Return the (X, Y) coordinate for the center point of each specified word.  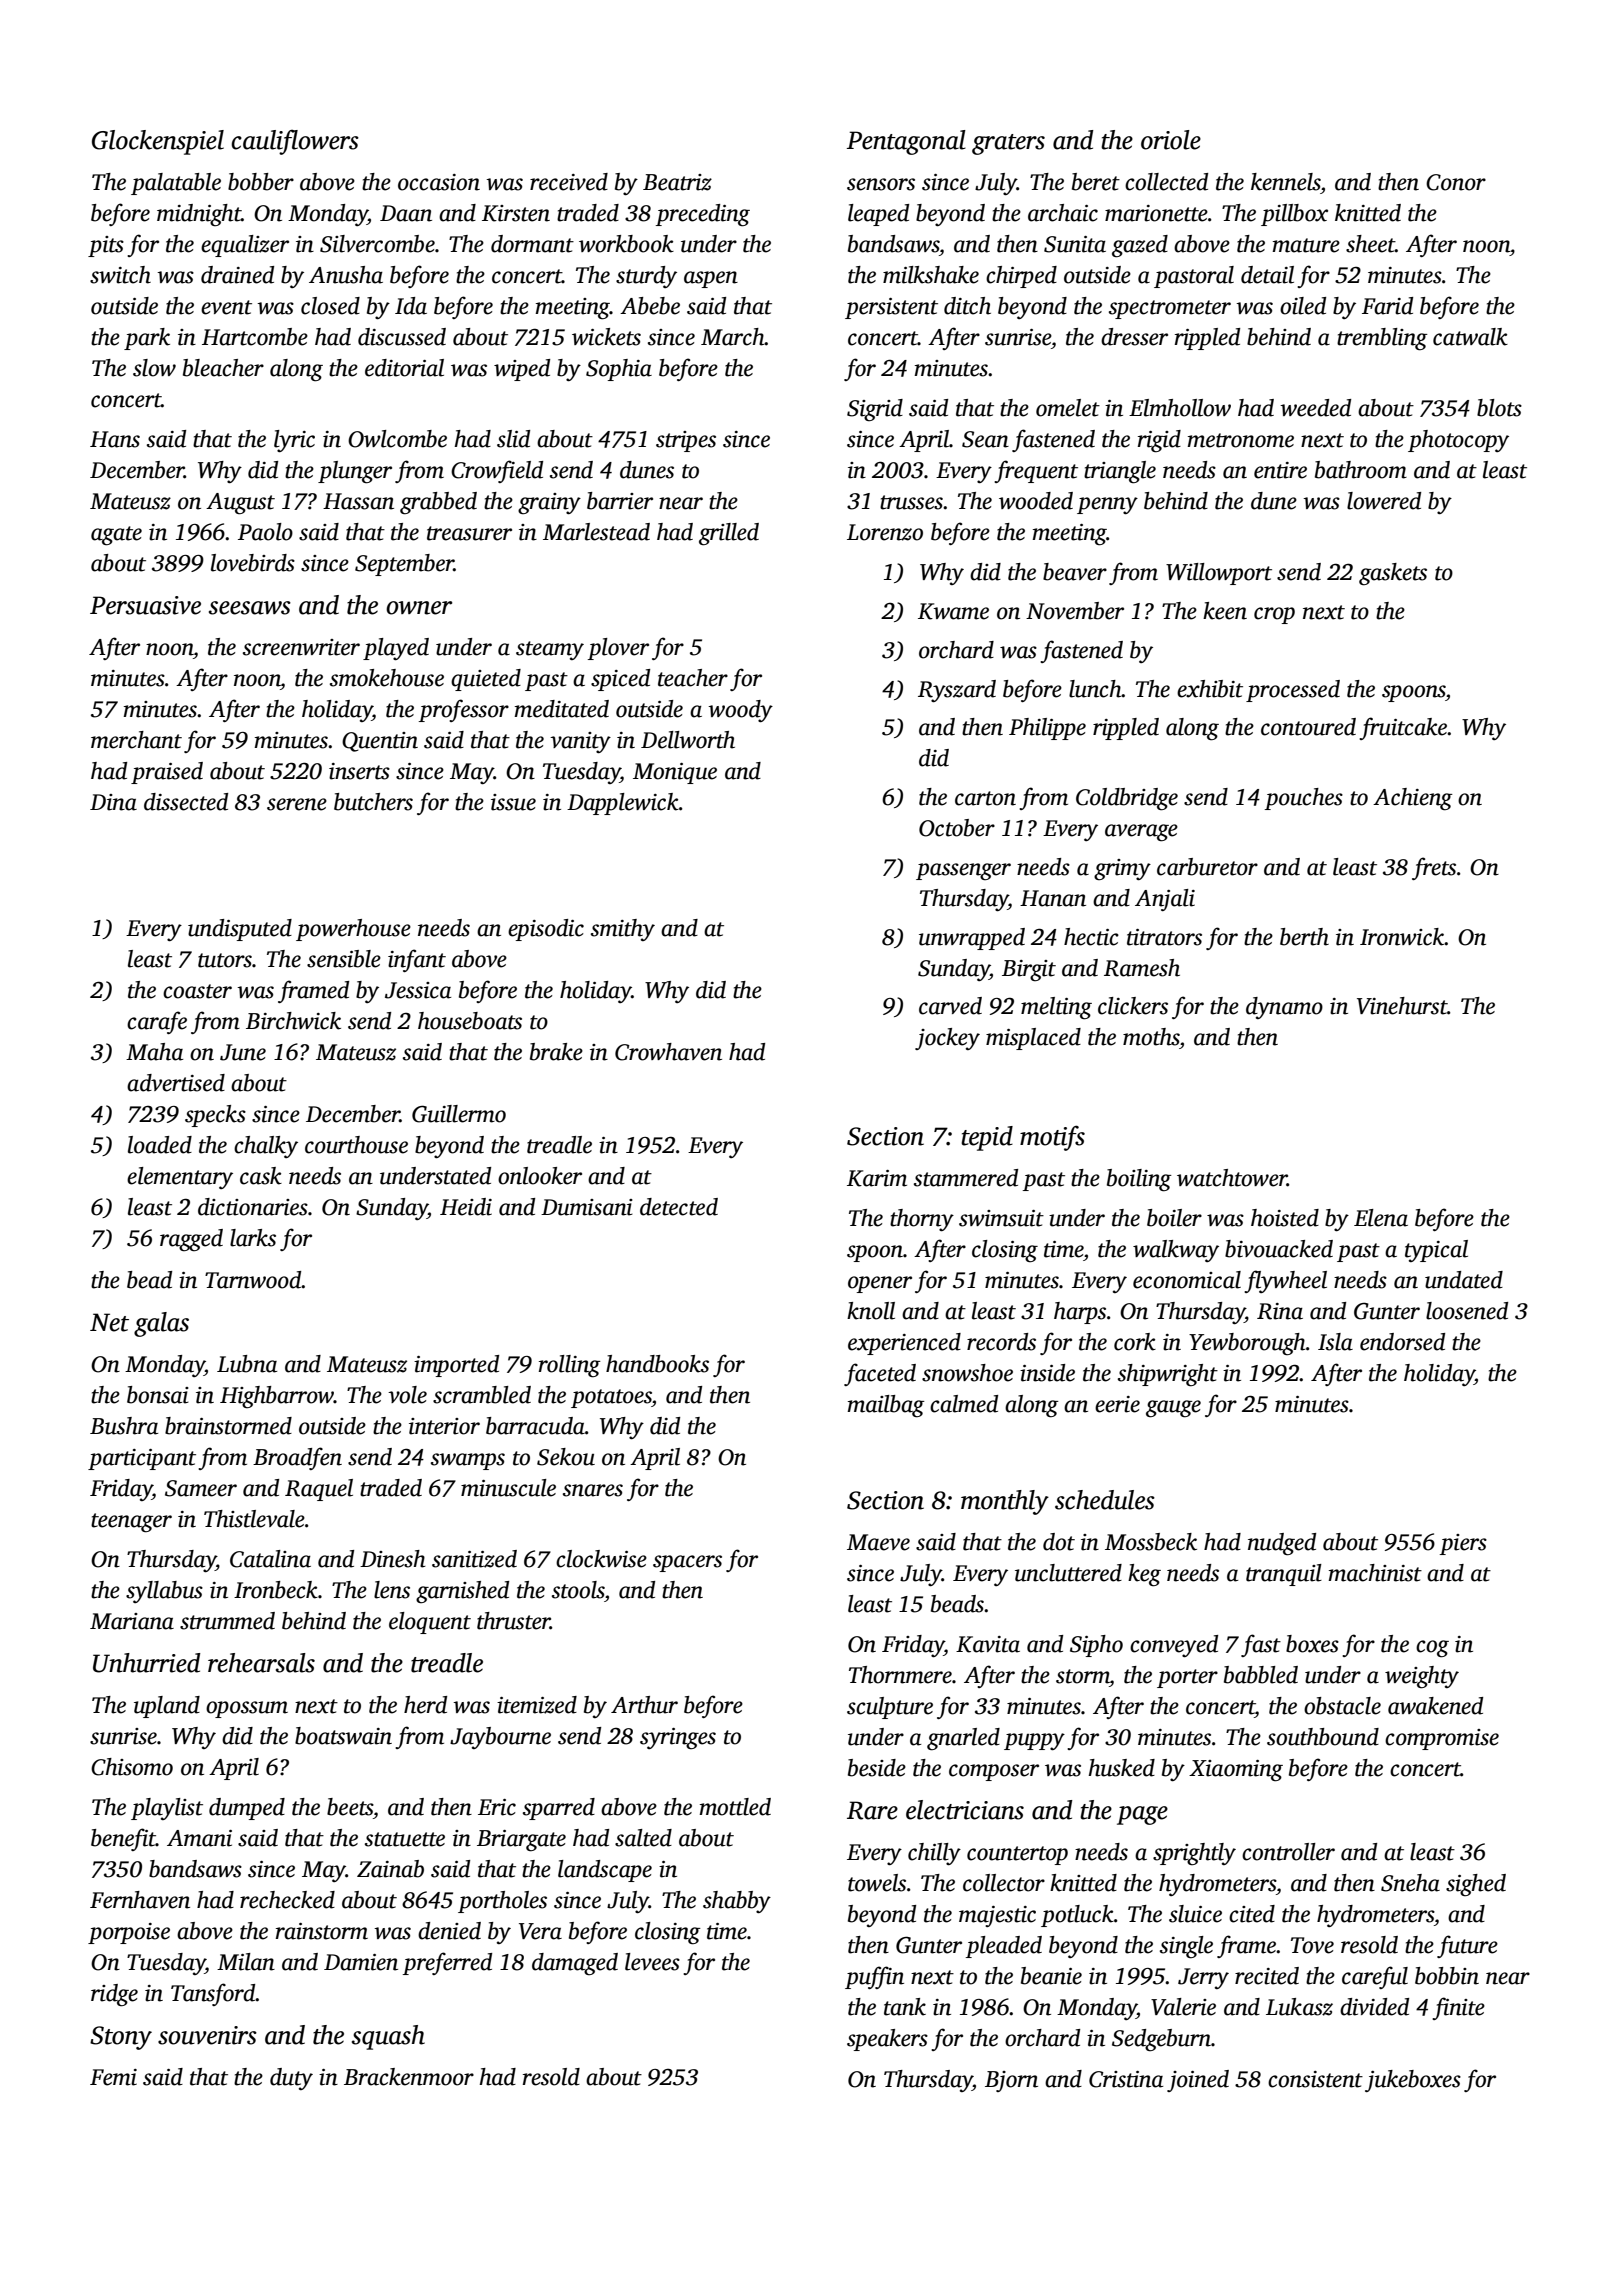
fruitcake (1403, 728)
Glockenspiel (158, 142)
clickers (1133, 1006)
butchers (373, 802)
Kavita (988, 1644)
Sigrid (875, 410)
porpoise (129, 1933)
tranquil (1284, 1575)
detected (679, 1207)
